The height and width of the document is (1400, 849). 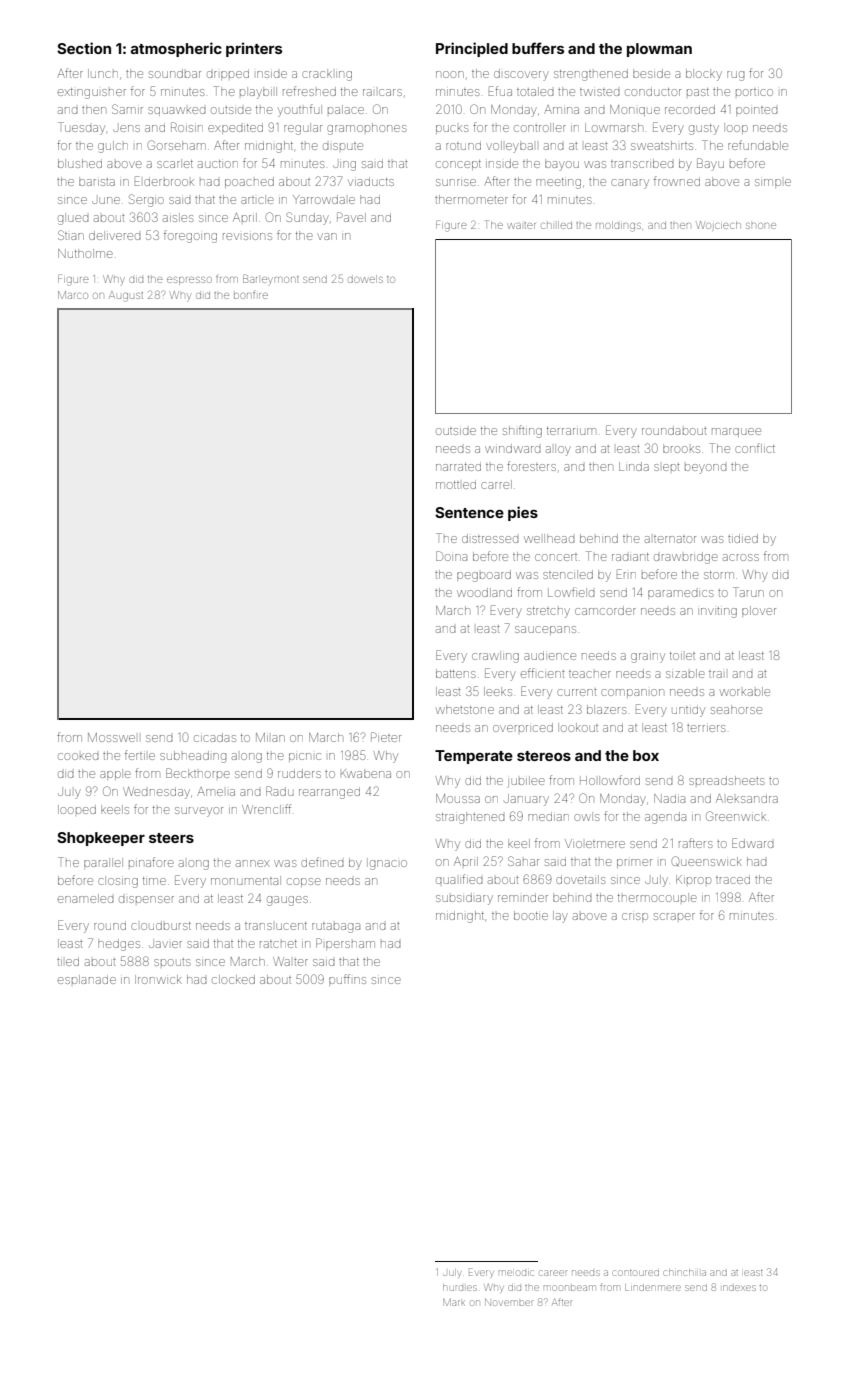 I want to click on narrated, so click(x=458, y=467).
